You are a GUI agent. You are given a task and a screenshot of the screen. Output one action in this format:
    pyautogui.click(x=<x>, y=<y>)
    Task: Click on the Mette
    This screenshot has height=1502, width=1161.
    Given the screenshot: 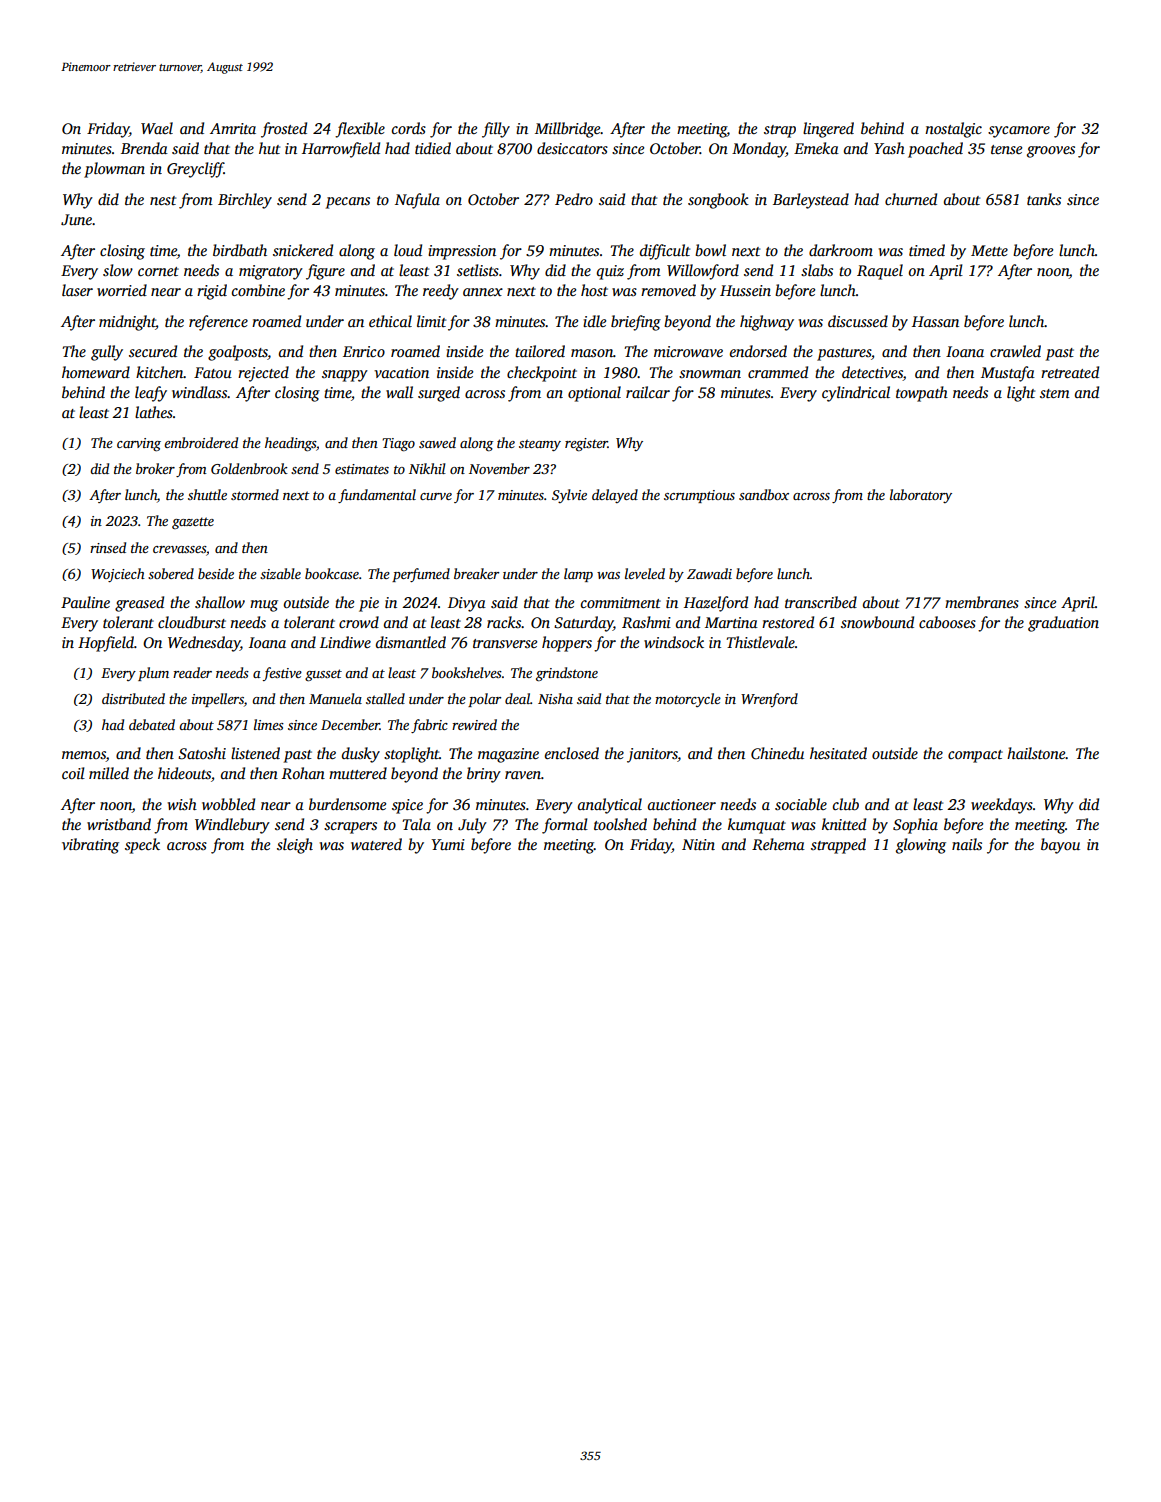 What is the action you would take?
    pyautogui.click(x=989, y=250)
